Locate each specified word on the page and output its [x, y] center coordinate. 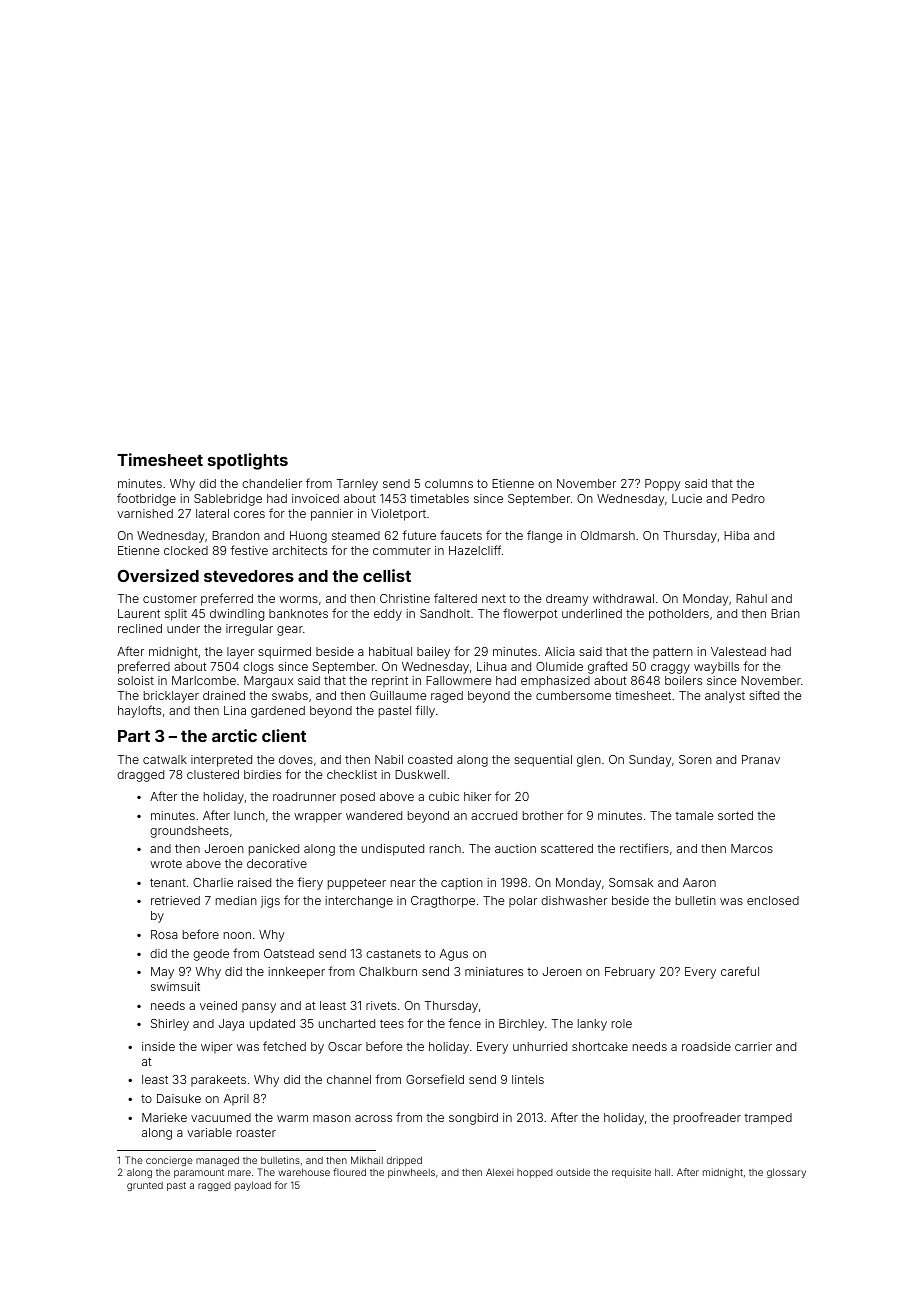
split [176, 615]
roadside [706, 1046]
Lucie [687, 498]
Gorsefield [435, 1079]
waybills [716, 668]
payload [253, 1186]
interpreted [221, 761]
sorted [735, 815]
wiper [217, 1048]
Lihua [492, 666]
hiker [477, 796]
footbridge [146, 499]
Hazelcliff [475, 550]
